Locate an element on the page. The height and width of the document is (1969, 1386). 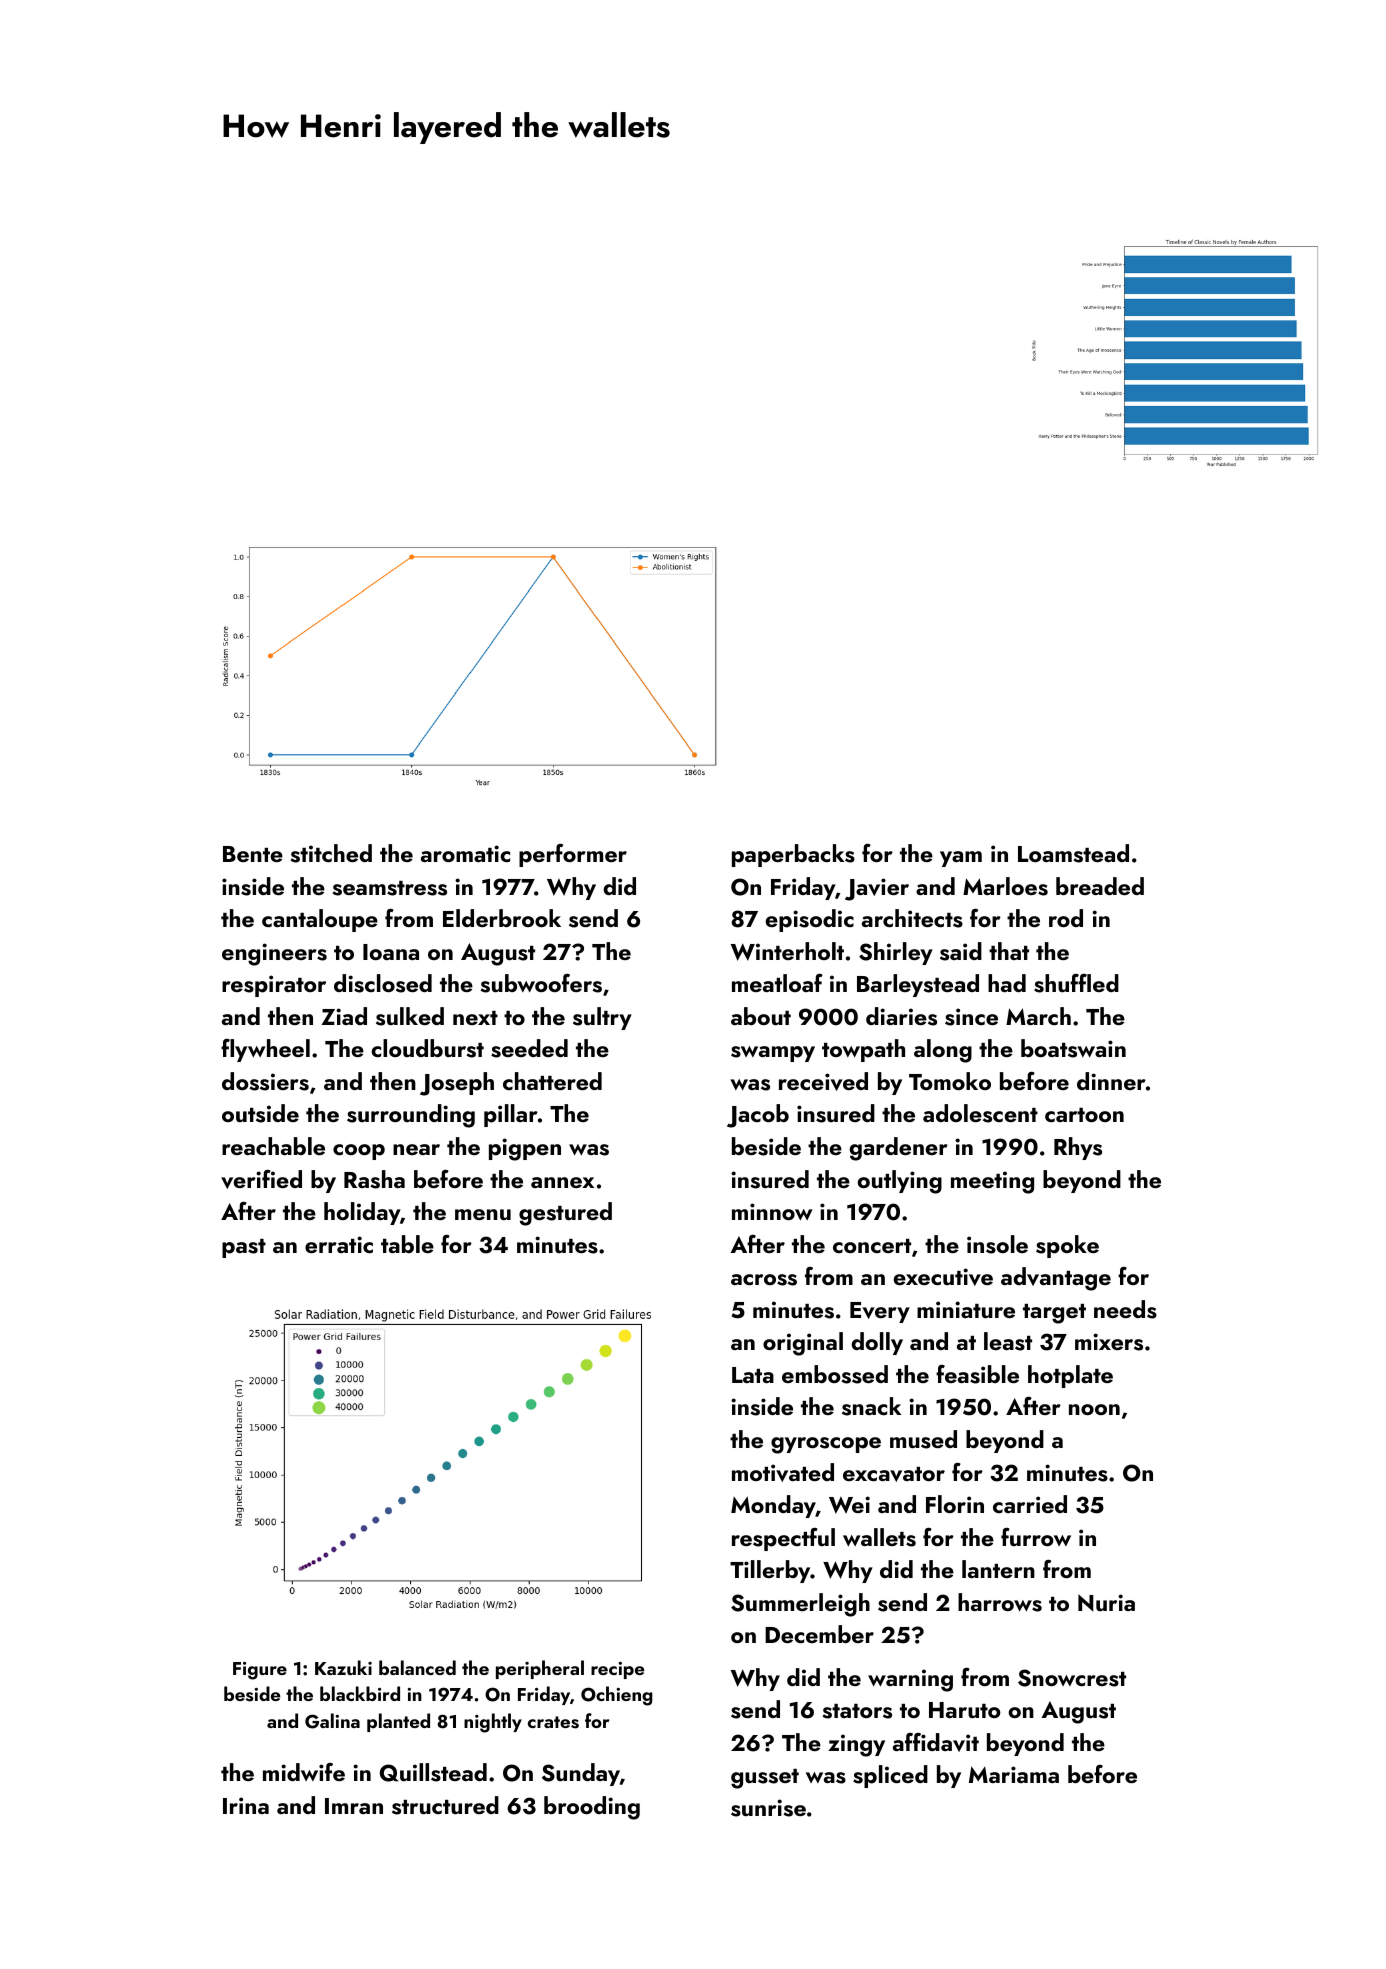
harrows is located at coordinates (1000, 1602).
